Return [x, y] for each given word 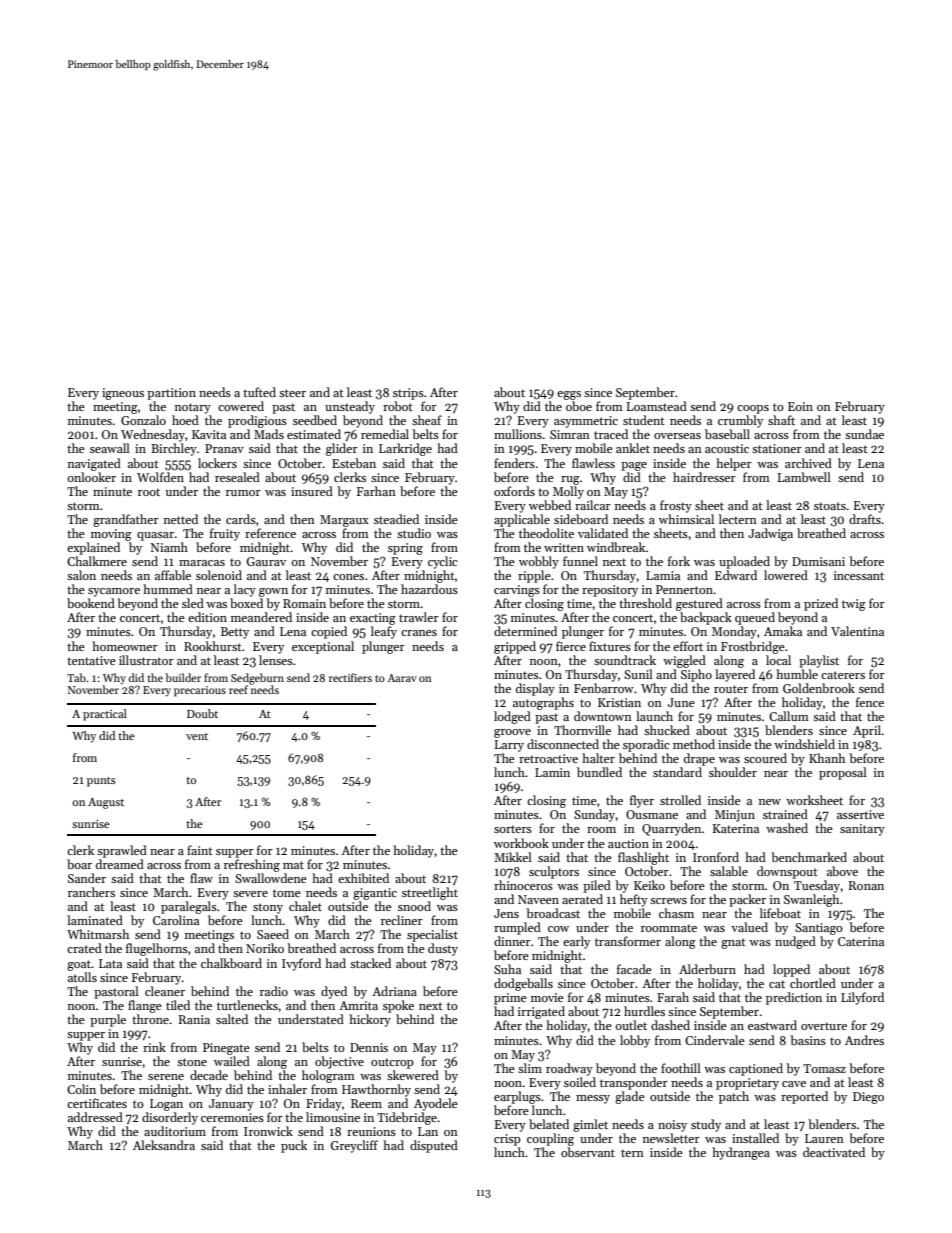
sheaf [427, 420]
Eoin [800, 406]
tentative [91, 660]
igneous [123, 394]
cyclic [443, 562]
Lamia [663, 575]
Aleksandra [164, 1145]
